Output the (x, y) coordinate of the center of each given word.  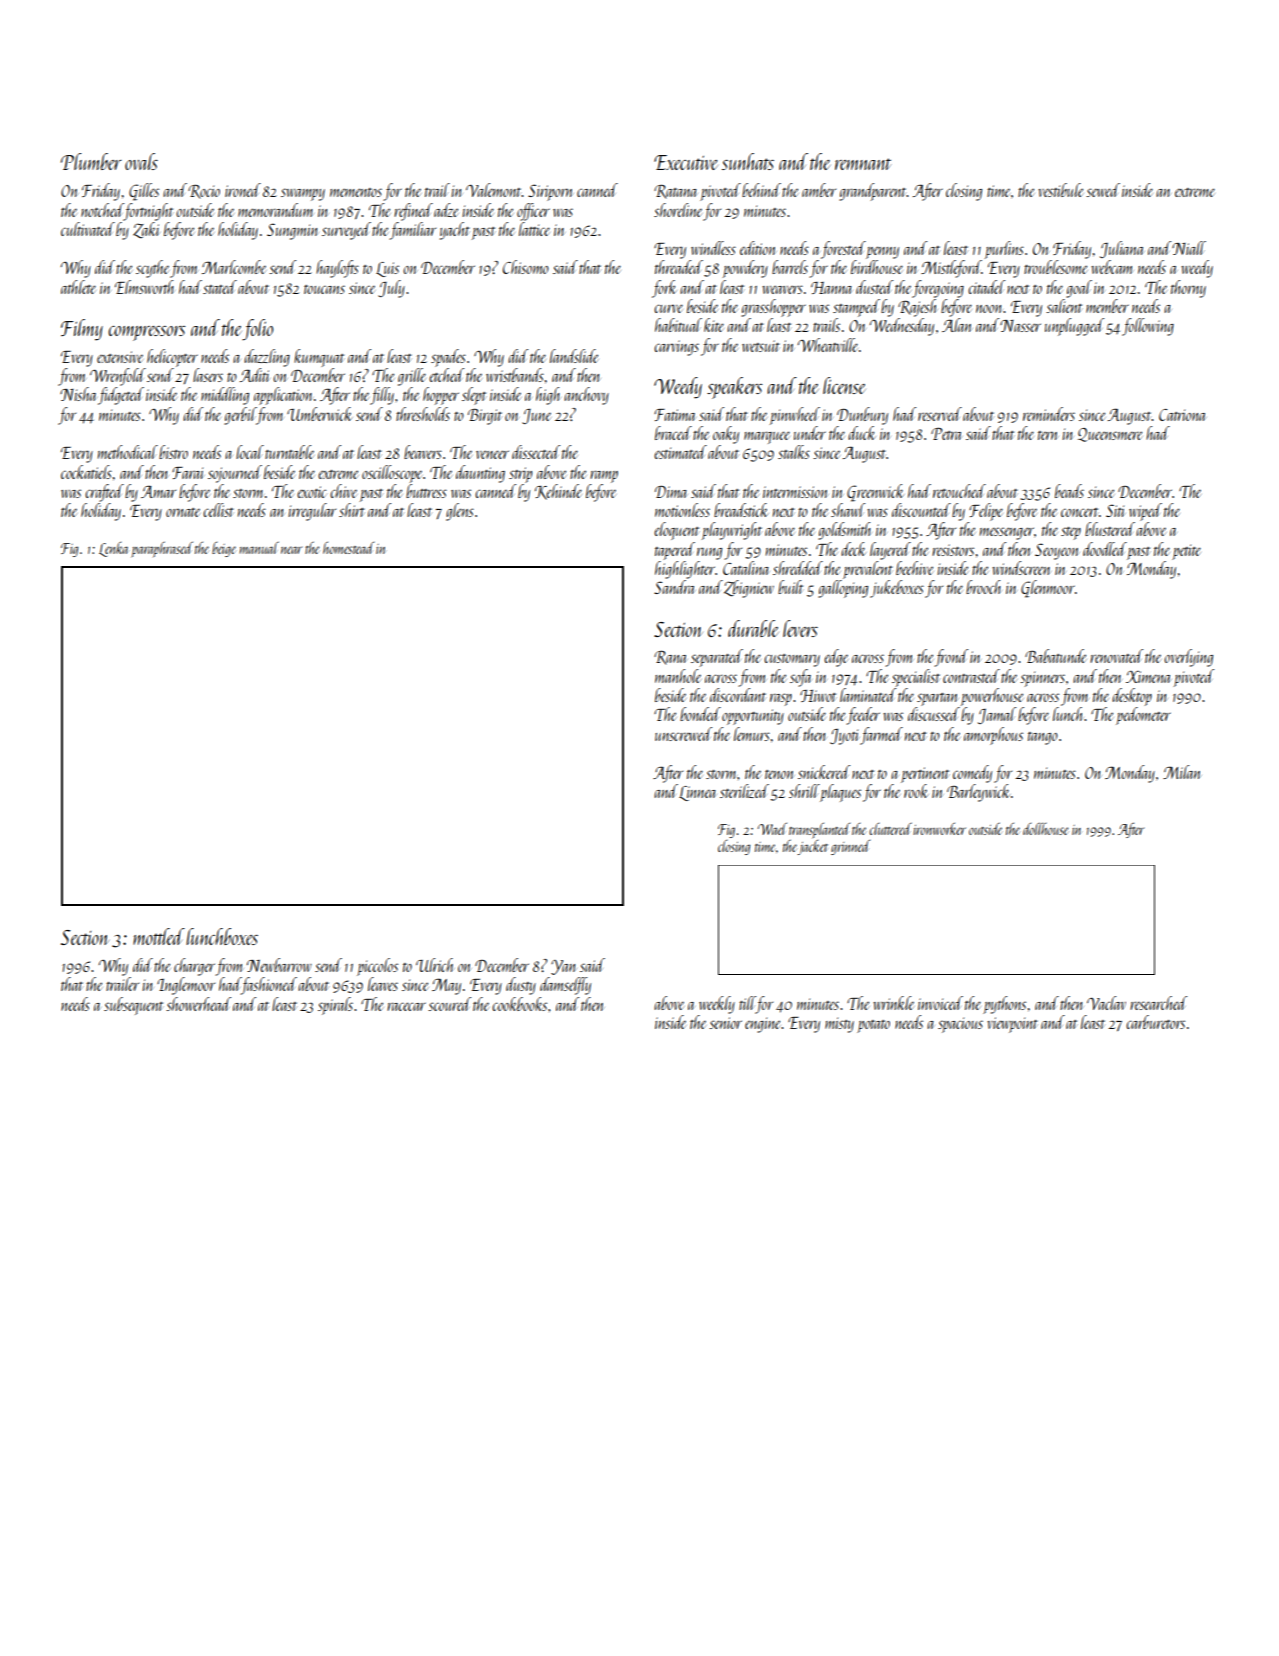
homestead (349, 548)
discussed (934, 714)
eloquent (676, 531)
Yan (563, 967)
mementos (356, 192)
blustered (1110, 529)
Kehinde (558, 492)
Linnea (697, 793)
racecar (406, 1006)
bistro (173, 452)
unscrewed (683, 734)
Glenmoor (1048, 589)
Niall (1189, 248)
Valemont (494, 190)
